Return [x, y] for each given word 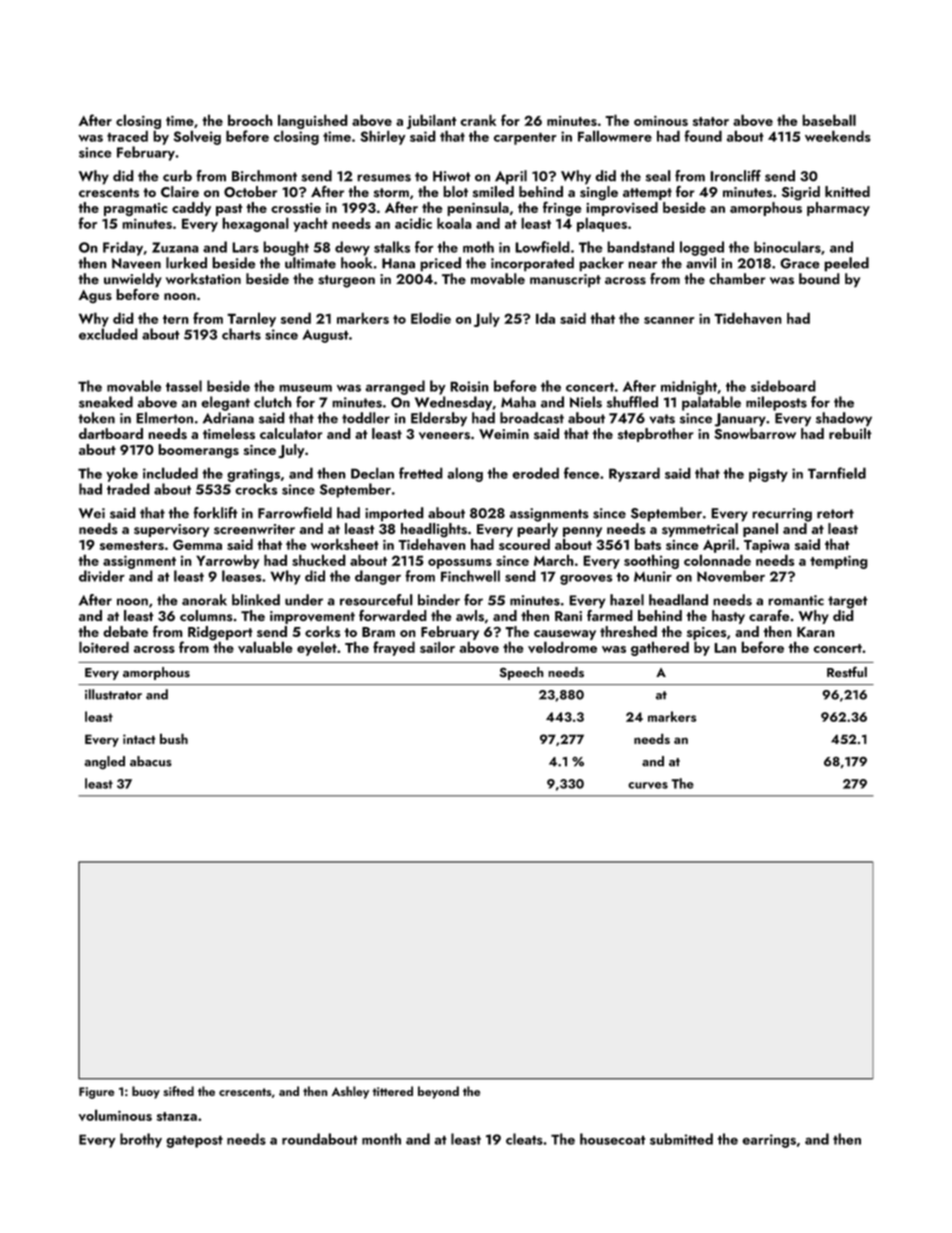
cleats [524, 1139]
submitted [681, 1139]
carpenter [525, 138]
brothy [141, 1140]
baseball [829, 120]
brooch [250, 120]
